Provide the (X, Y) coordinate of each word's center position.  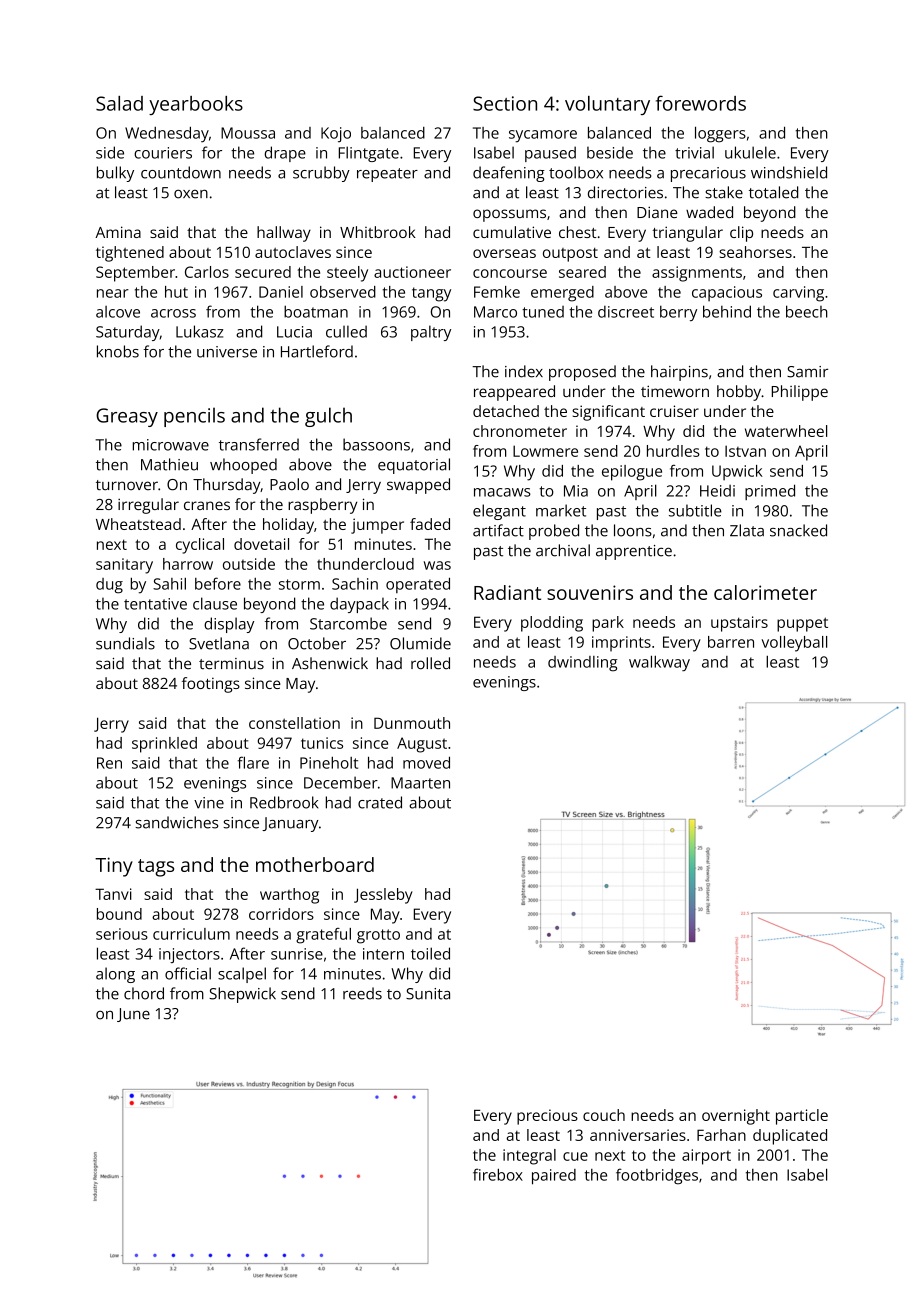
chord (144, 993)
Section (505, 103)
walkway (659, 664)
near (113, 293)
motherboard (315, 864)
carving (798, 294)
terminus (231, 664)
